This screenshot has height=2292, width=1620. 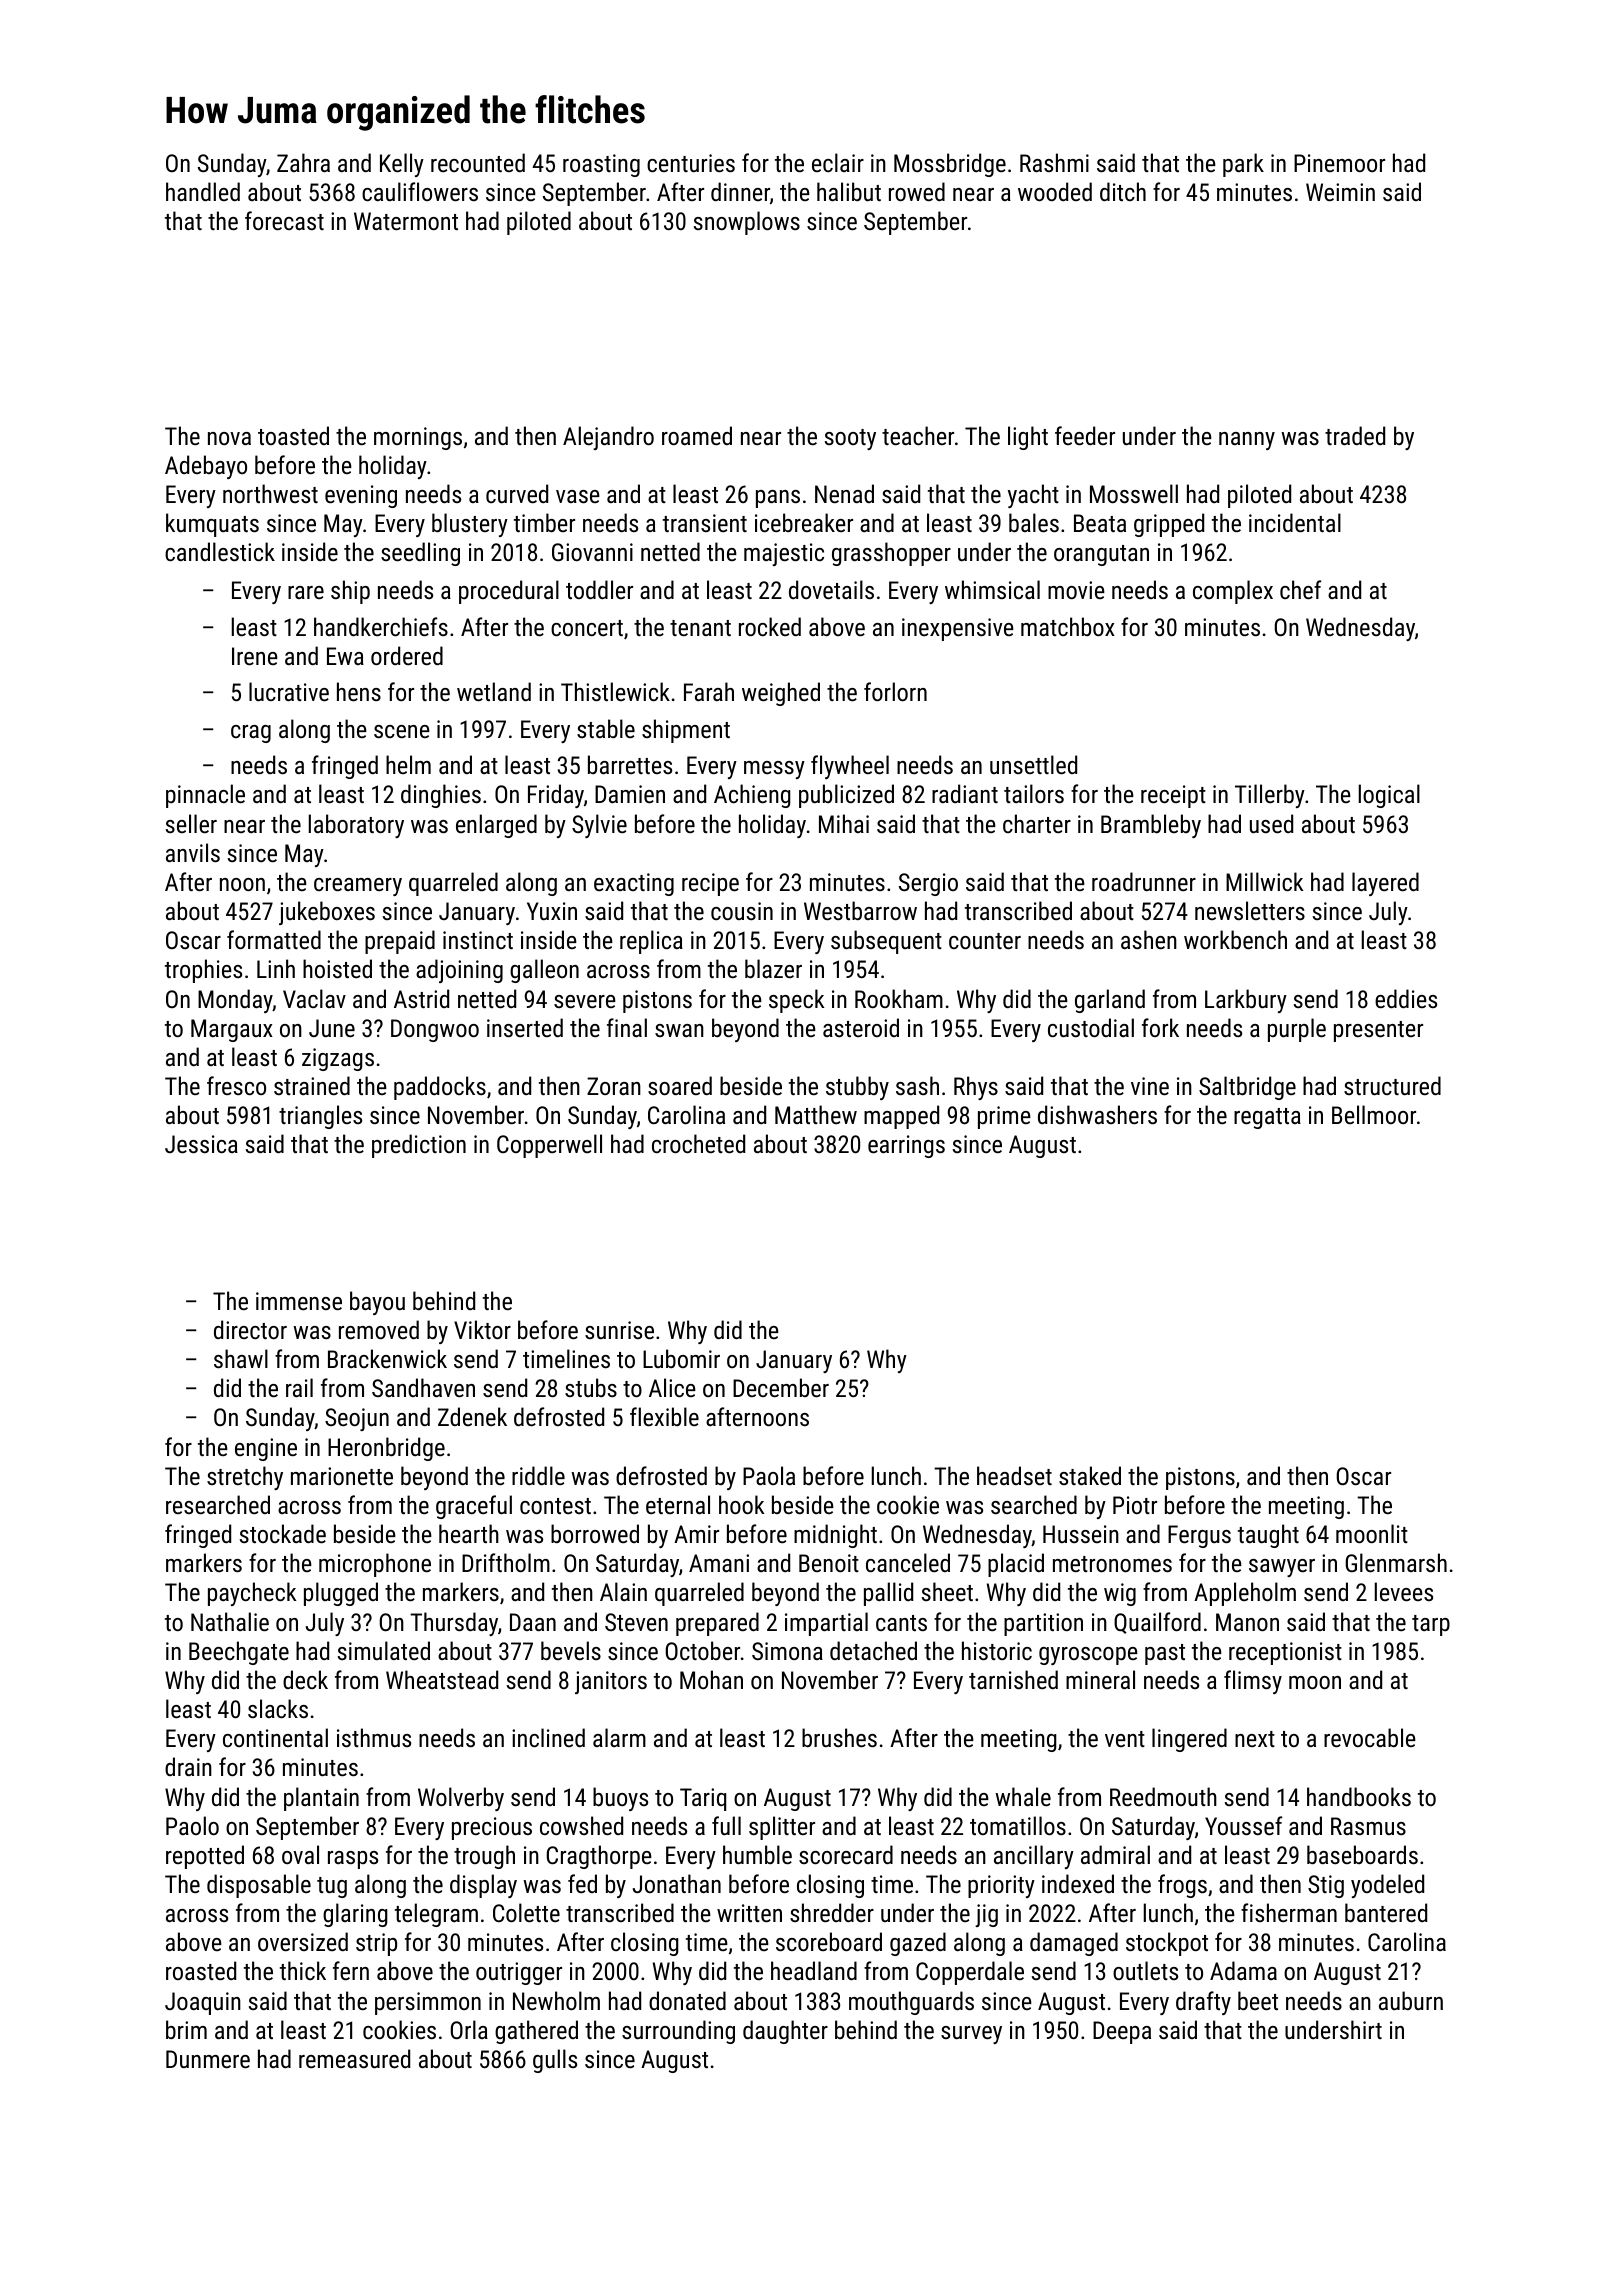 What do you see at coordinates (442, 1679) in the screenshot?
I see `Wheatstead` at bounding box center [442, 1679].
